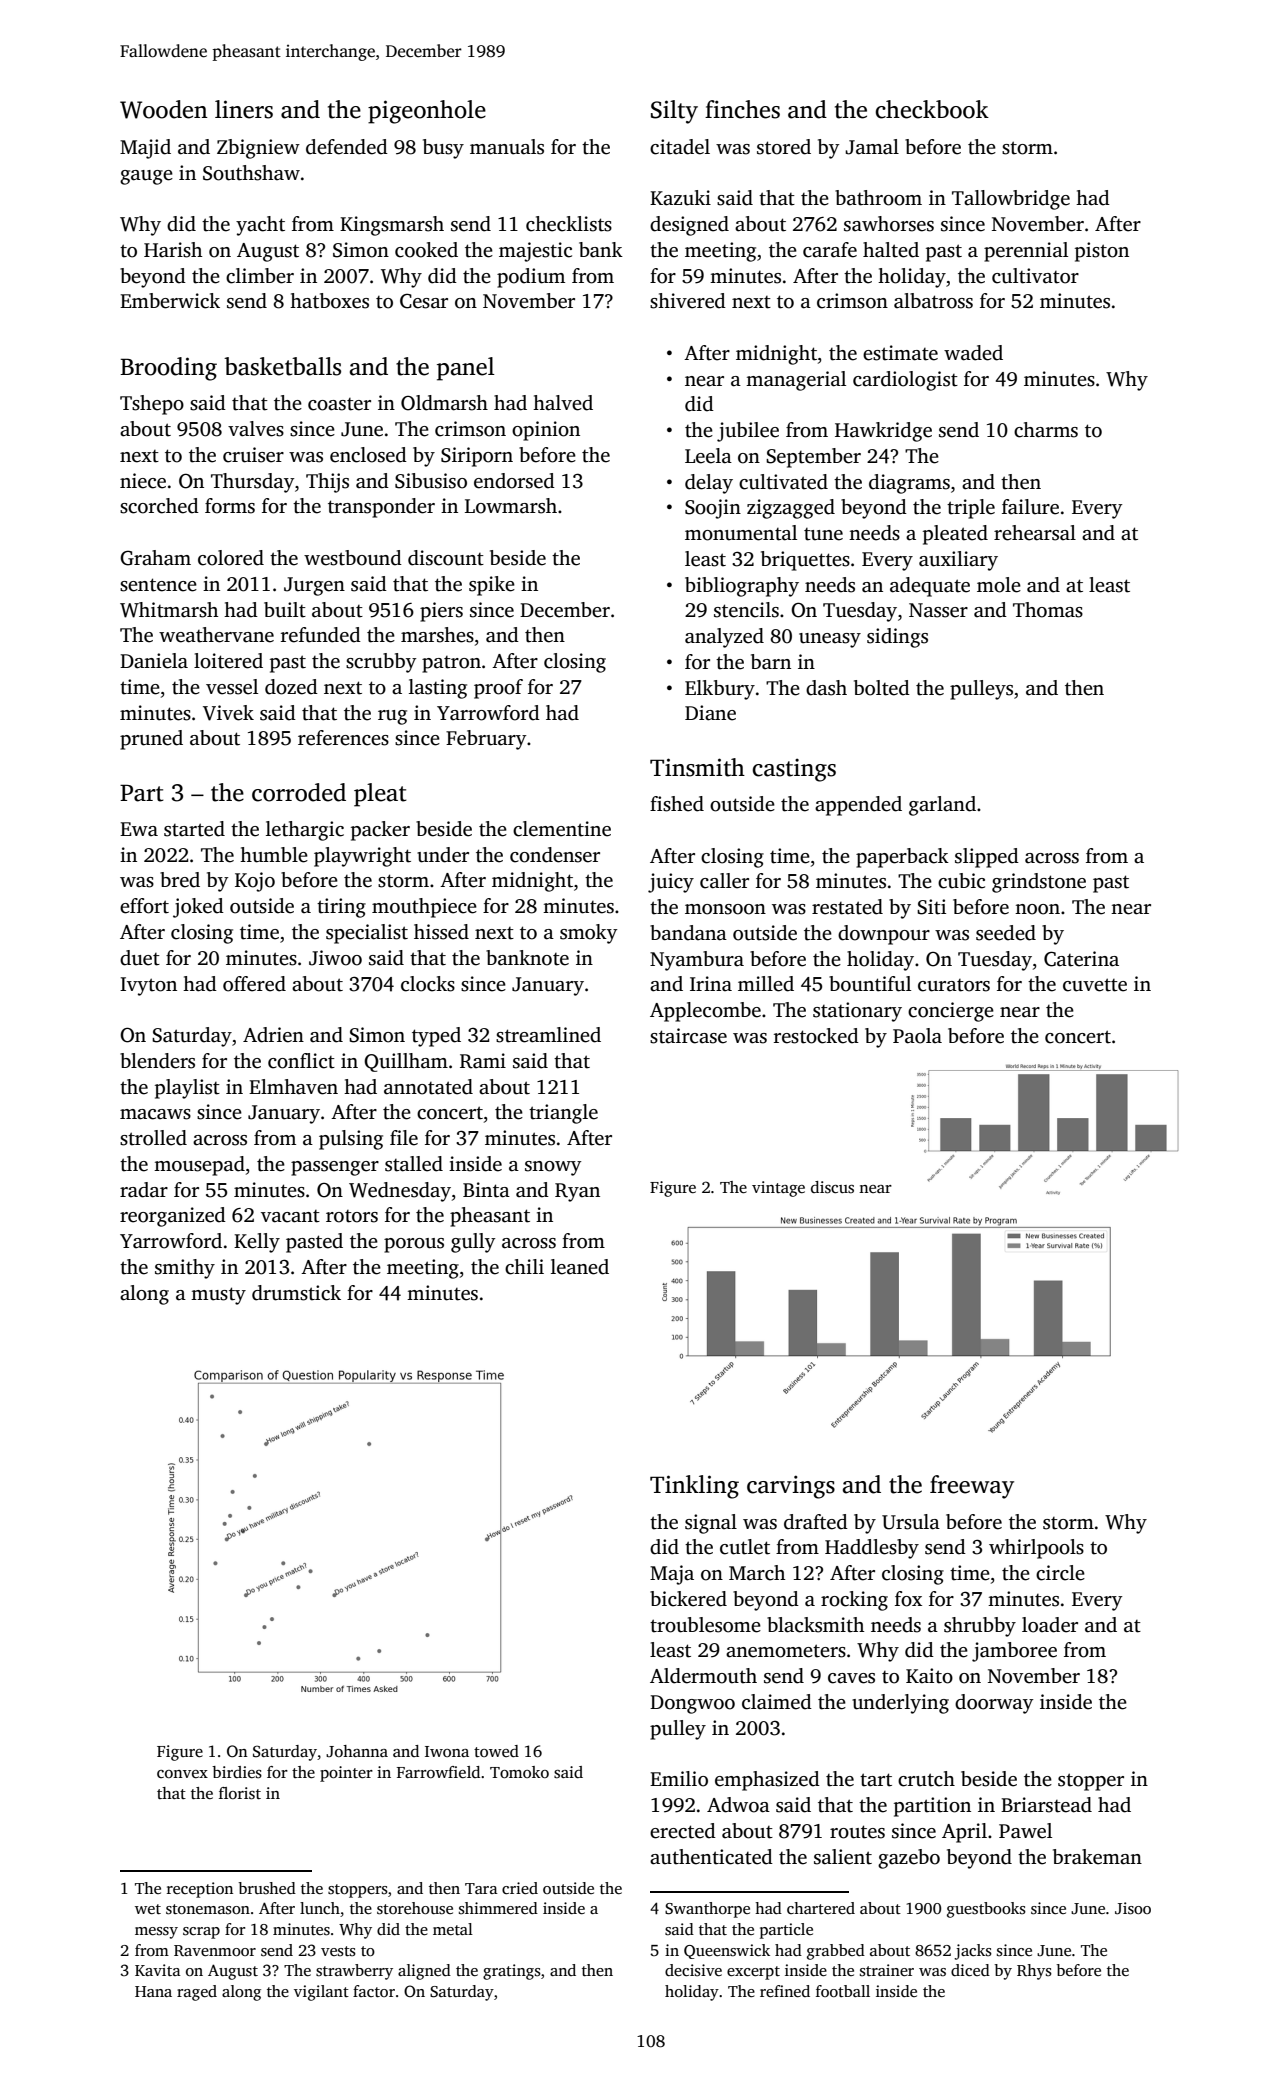 Image resolution: width=1273 pixels, height=2097 pixels. Describe the element at coordinates (563, 1114) in the page. I see `triangle` at that location.
